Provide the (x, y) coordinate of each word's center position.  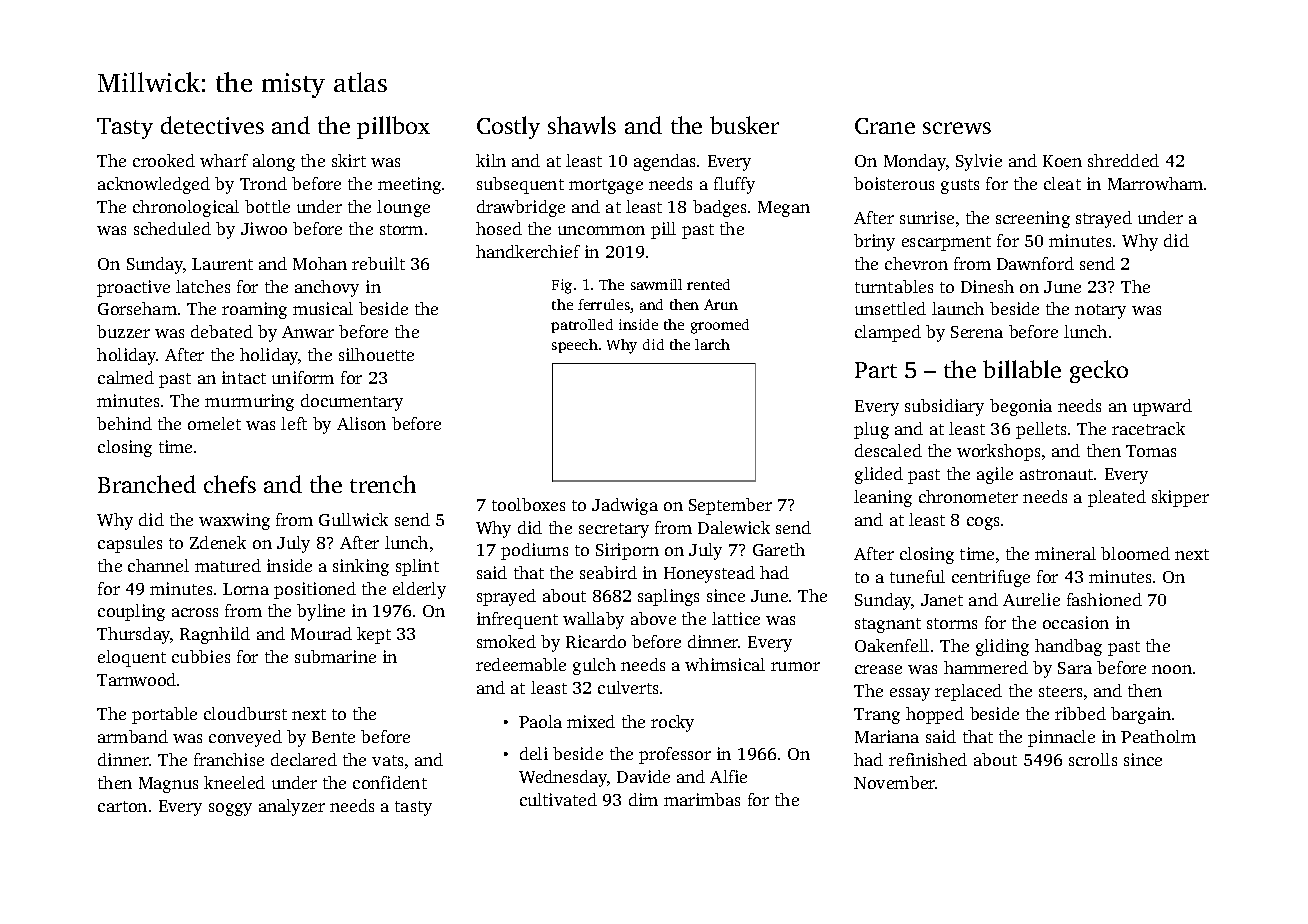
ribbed (1080, 713)
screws (957, 128)
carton (122, 806)
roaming (254, 310)
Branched (147, 484)
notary (1100, 311)
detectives (212, 125)
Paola (540, 721)
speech (575, 346)
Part (876, 370)
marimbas (702, 799)
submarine (335, 656)
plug (871, 430)
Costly (508, 127)
